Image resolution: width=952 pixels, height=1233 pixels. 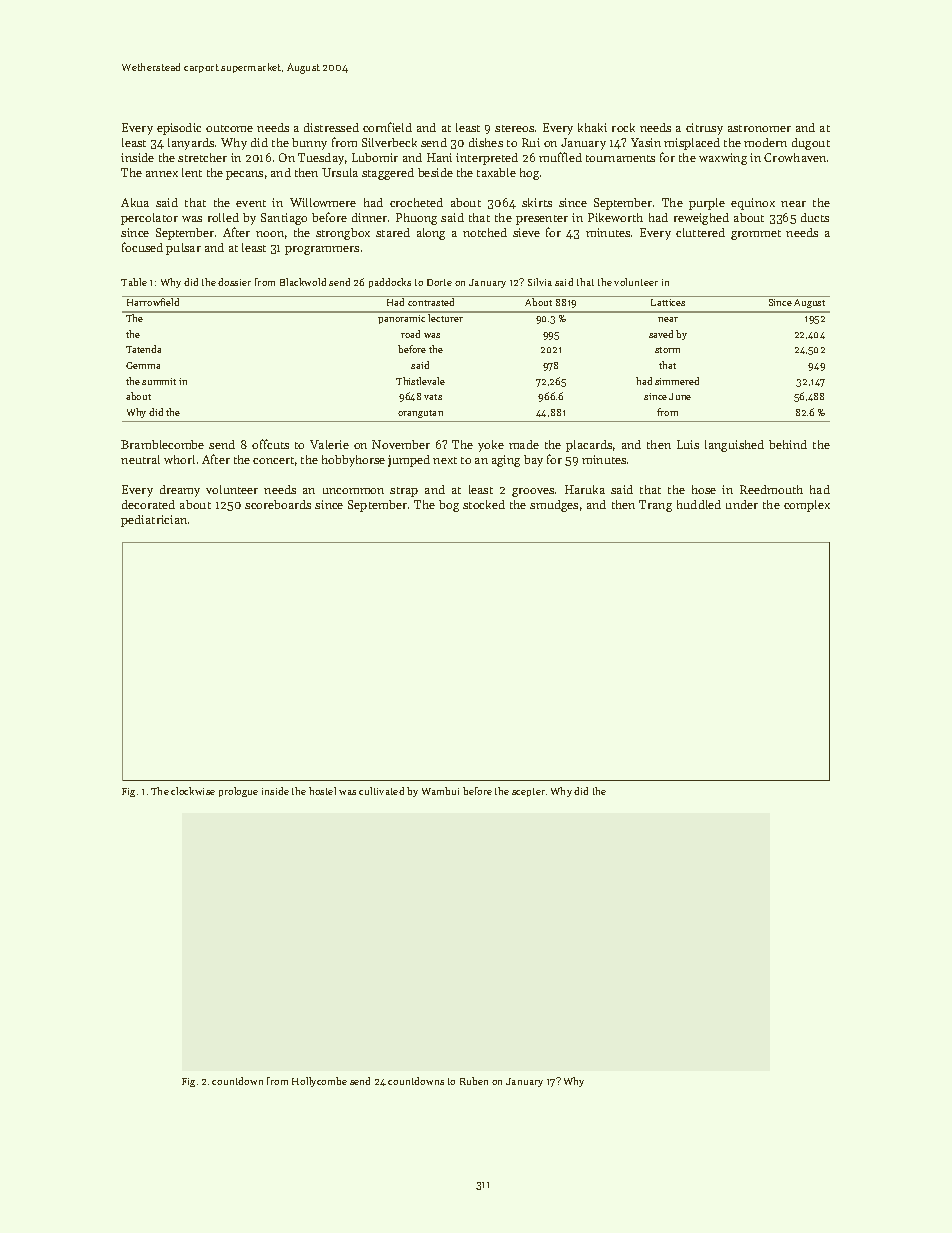 What do you see at coordinates (537, 202) in the page?
I see `skirts` at bounding box center [537, 202].
